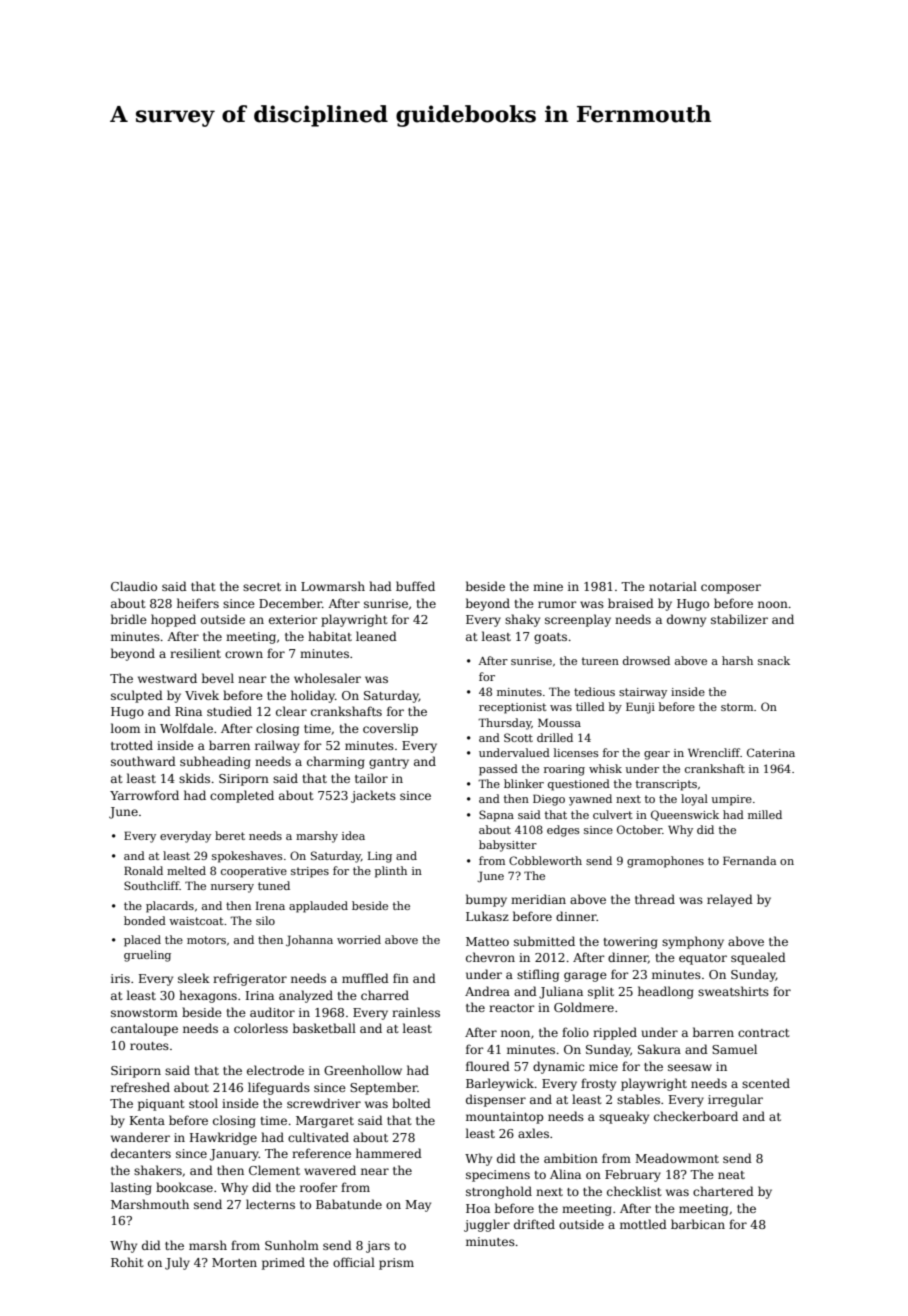 The width and height of the document is (908, 1316). I want to click on contract, so click(764, 1033).
